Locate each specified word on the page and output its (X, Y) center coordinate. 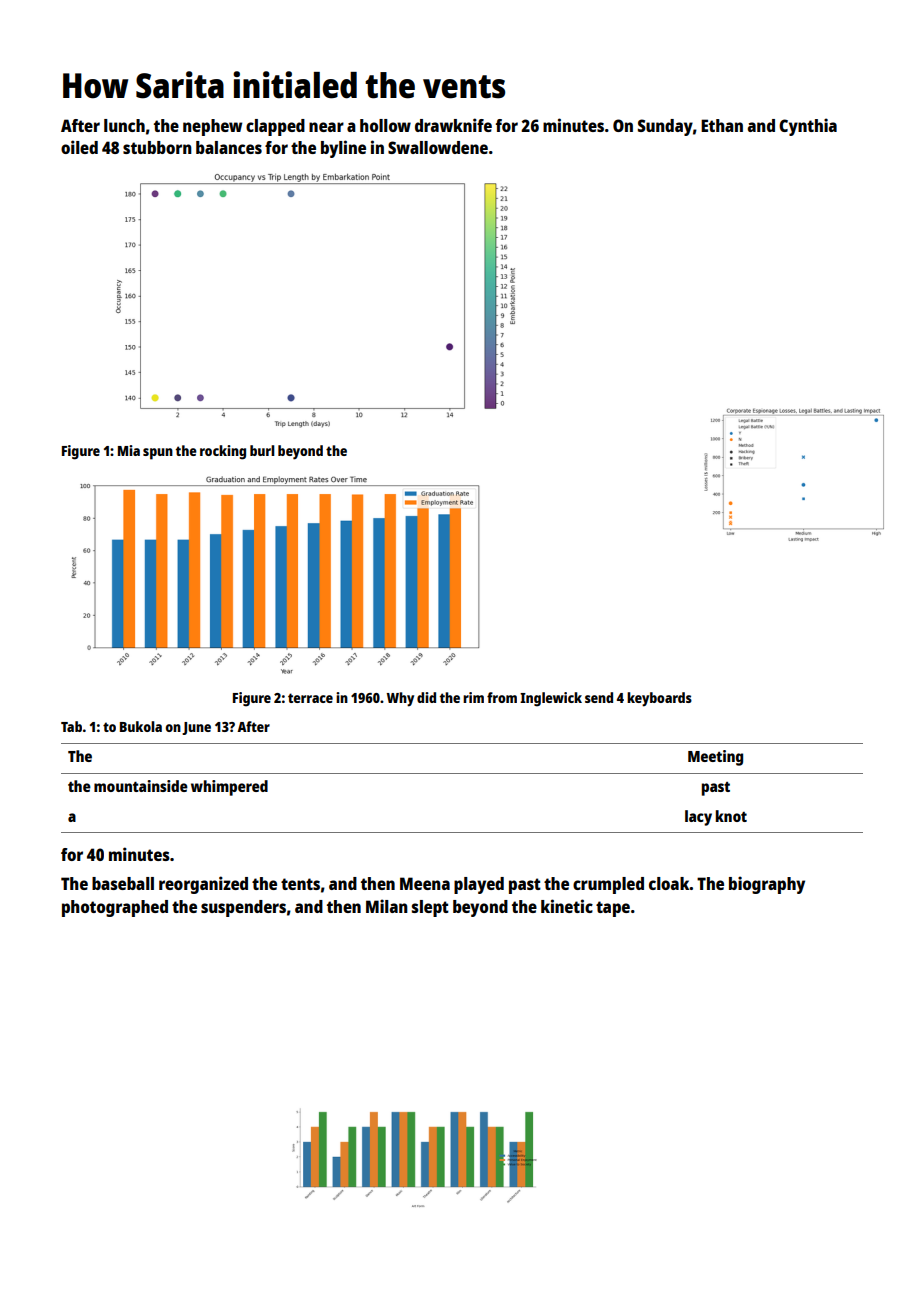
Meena (425, 883)
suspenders (243, 908)
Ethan (722, 125)
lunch (124, 125)
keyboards (659, 699)
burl (262, 450)
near (326, 127)
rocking (223, 452)
